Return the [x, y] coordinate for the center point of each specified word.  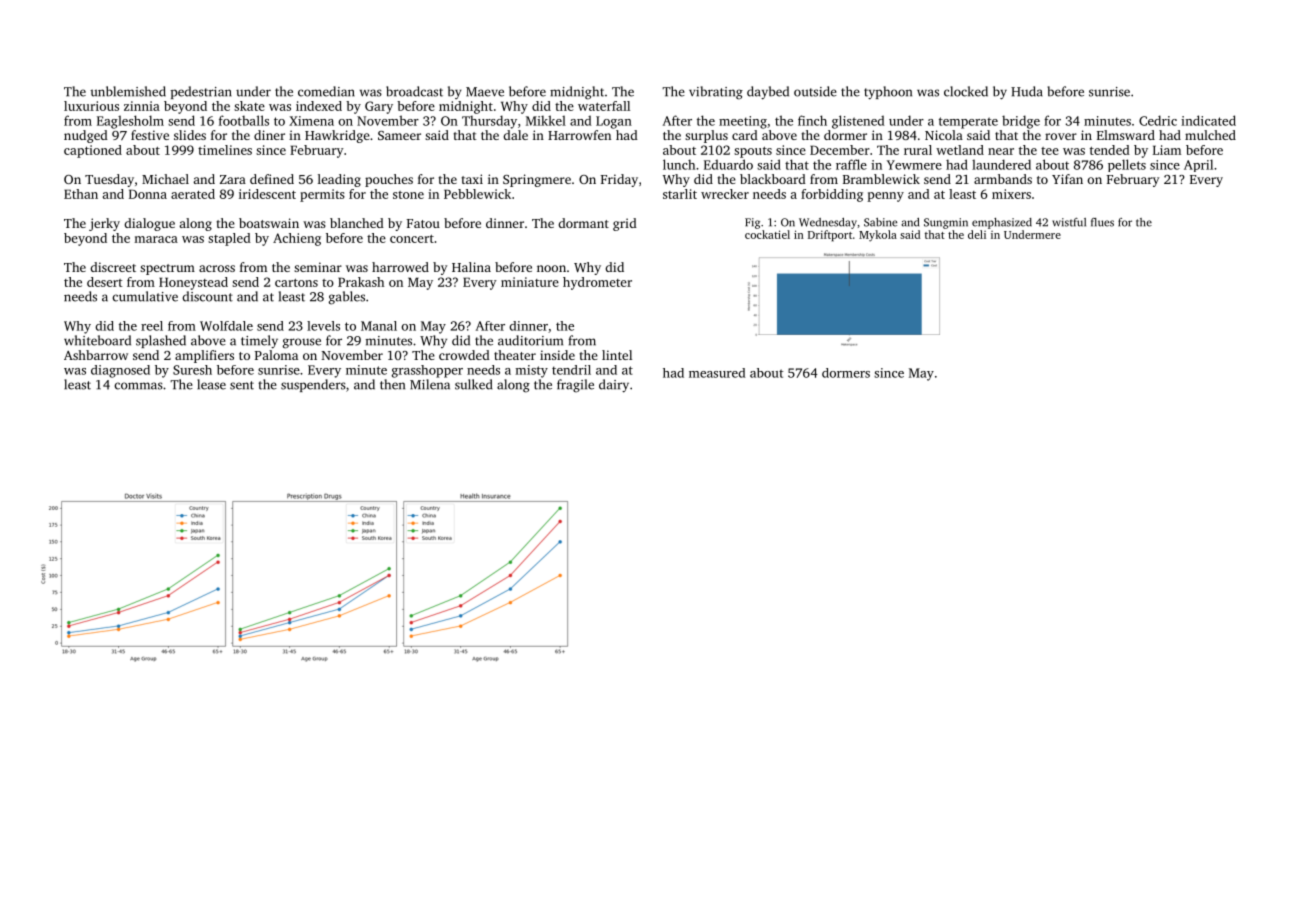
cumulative [145, 296]
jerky [104, 224]
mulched [1210, 135]
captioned [93, 151]
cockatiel [767, 234]
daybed [768, 93]
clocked [966, 91]
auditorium [530, 340]
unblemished [128, 91]
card [745, 135]
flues [1102, 222]
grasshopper [427, 371]
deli [977, 234]
